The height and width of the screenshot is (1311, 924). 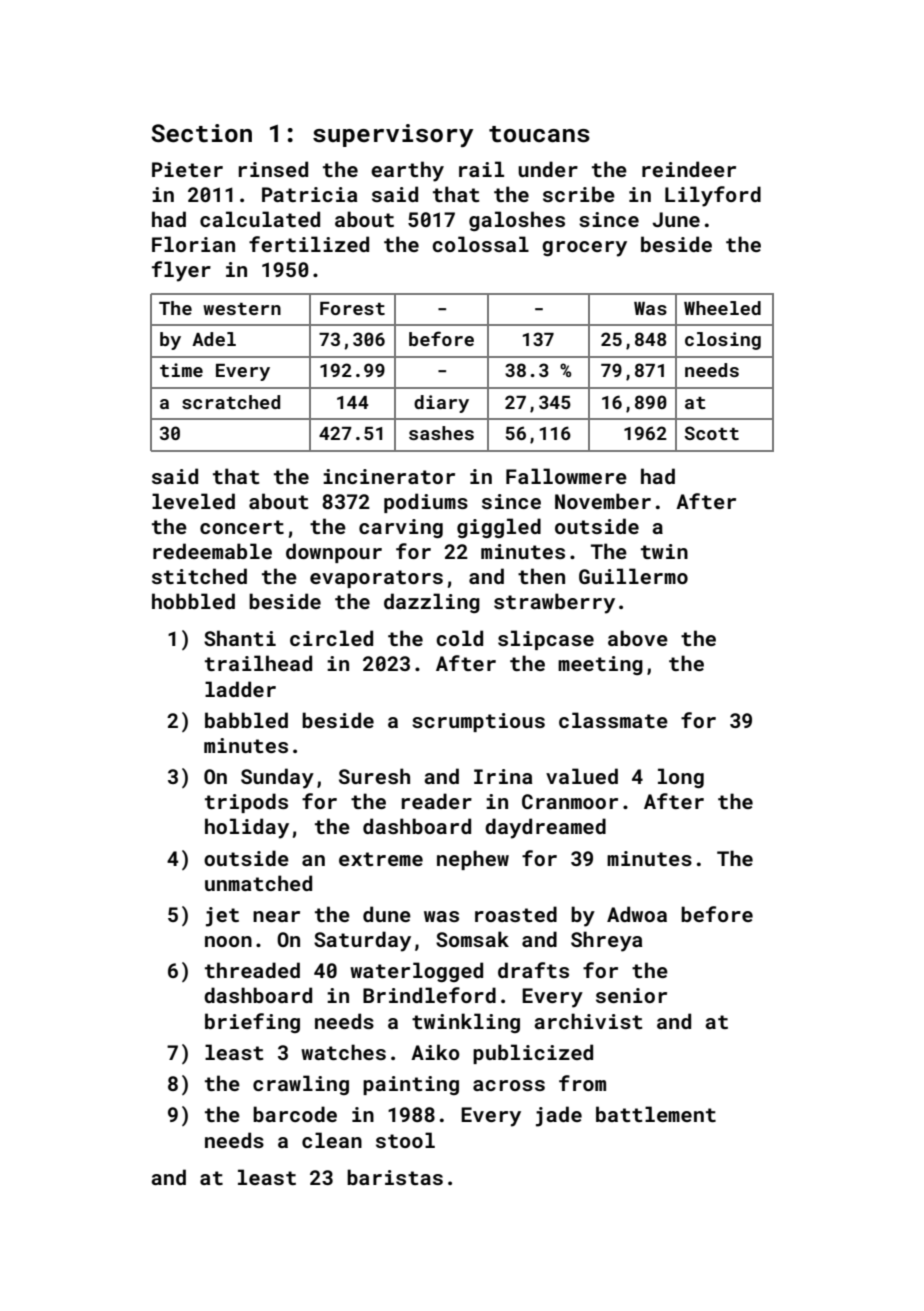 I want to click on strawberry, so click(x=554, y=603).
